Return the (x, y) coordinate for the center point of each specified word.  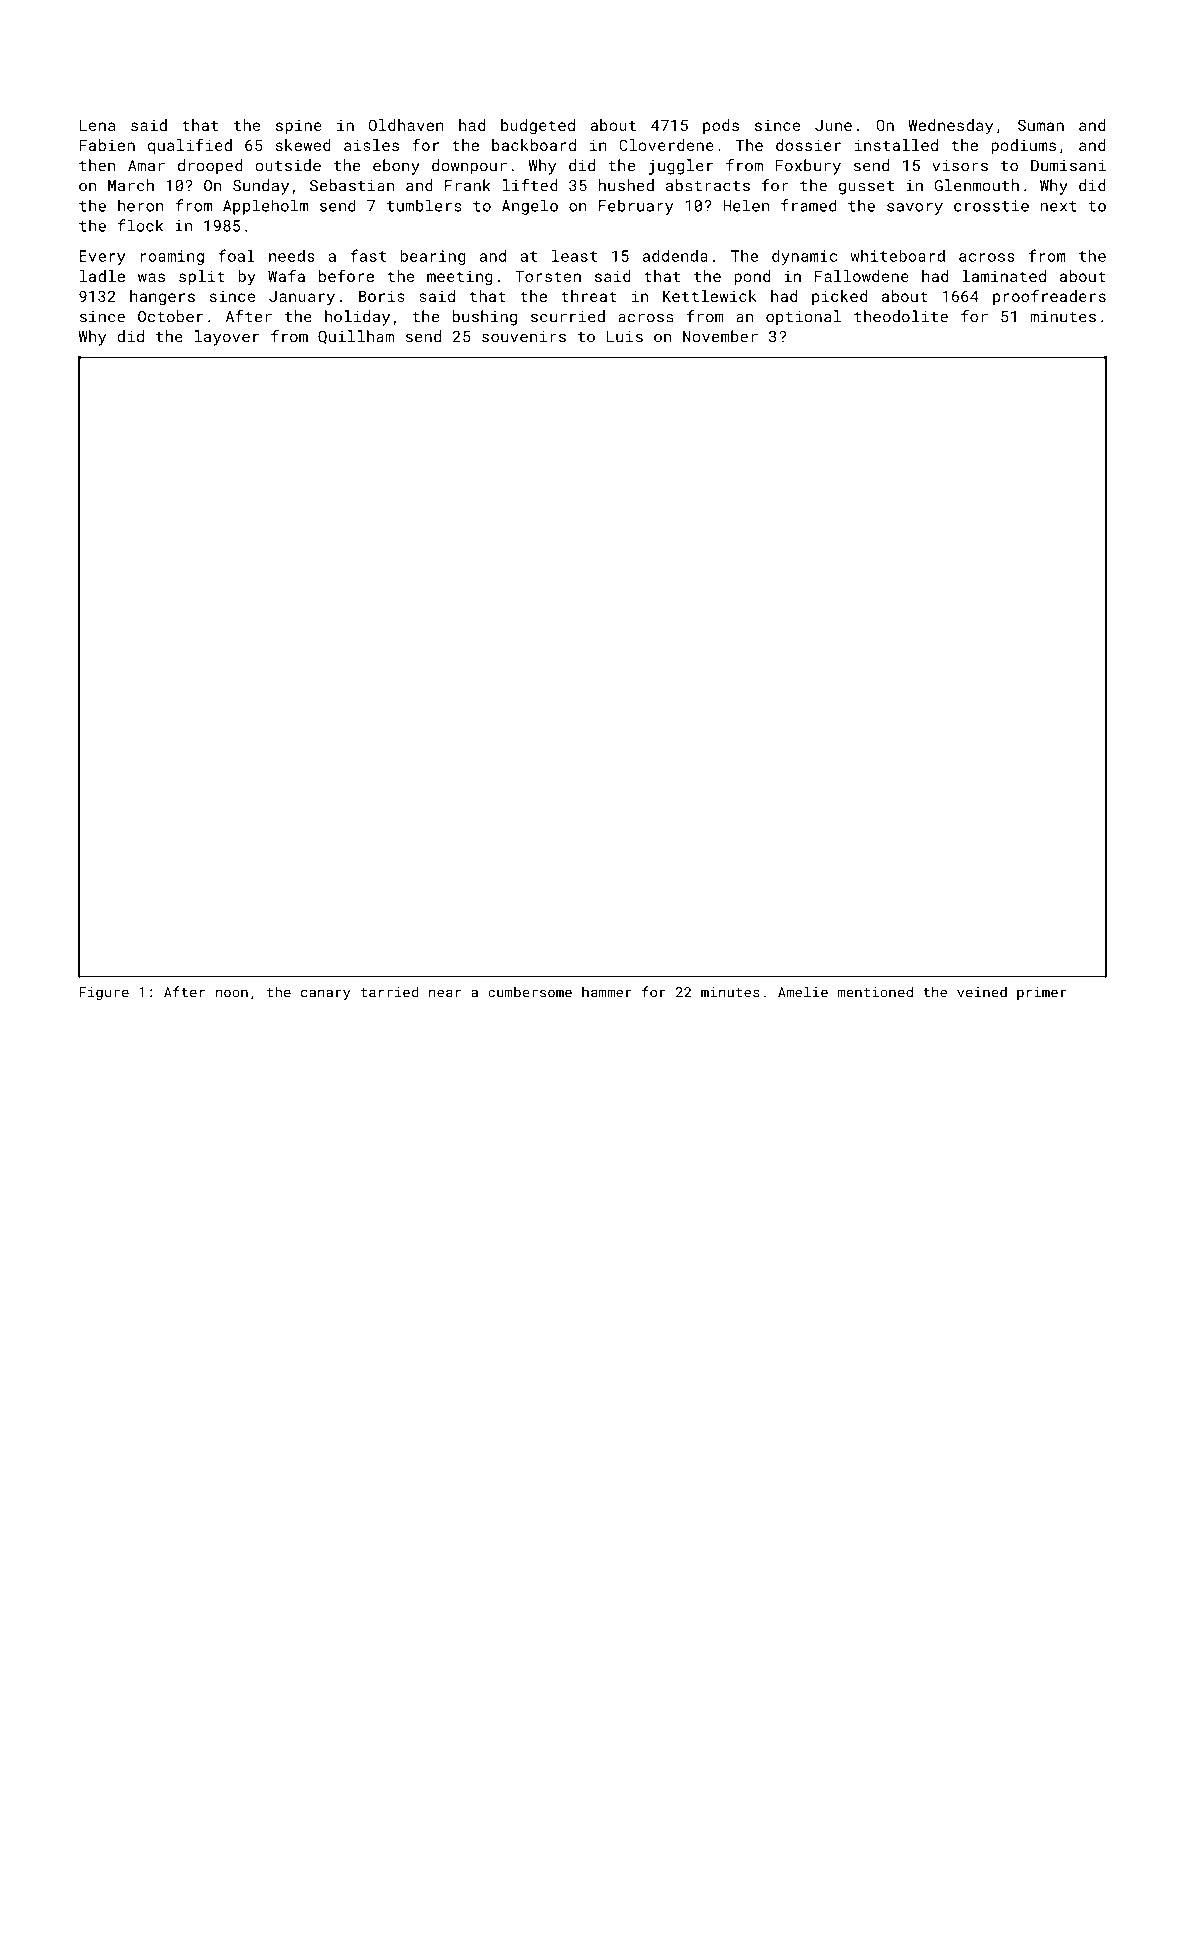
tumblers (424, 205)
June (833, 125)
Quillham (356, 337)
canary (325, 994)
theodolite (901, 316)
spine (299, 126)
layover (227, 338)
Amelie (803, 992)
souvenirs (524, 337)
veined (982, 992)
